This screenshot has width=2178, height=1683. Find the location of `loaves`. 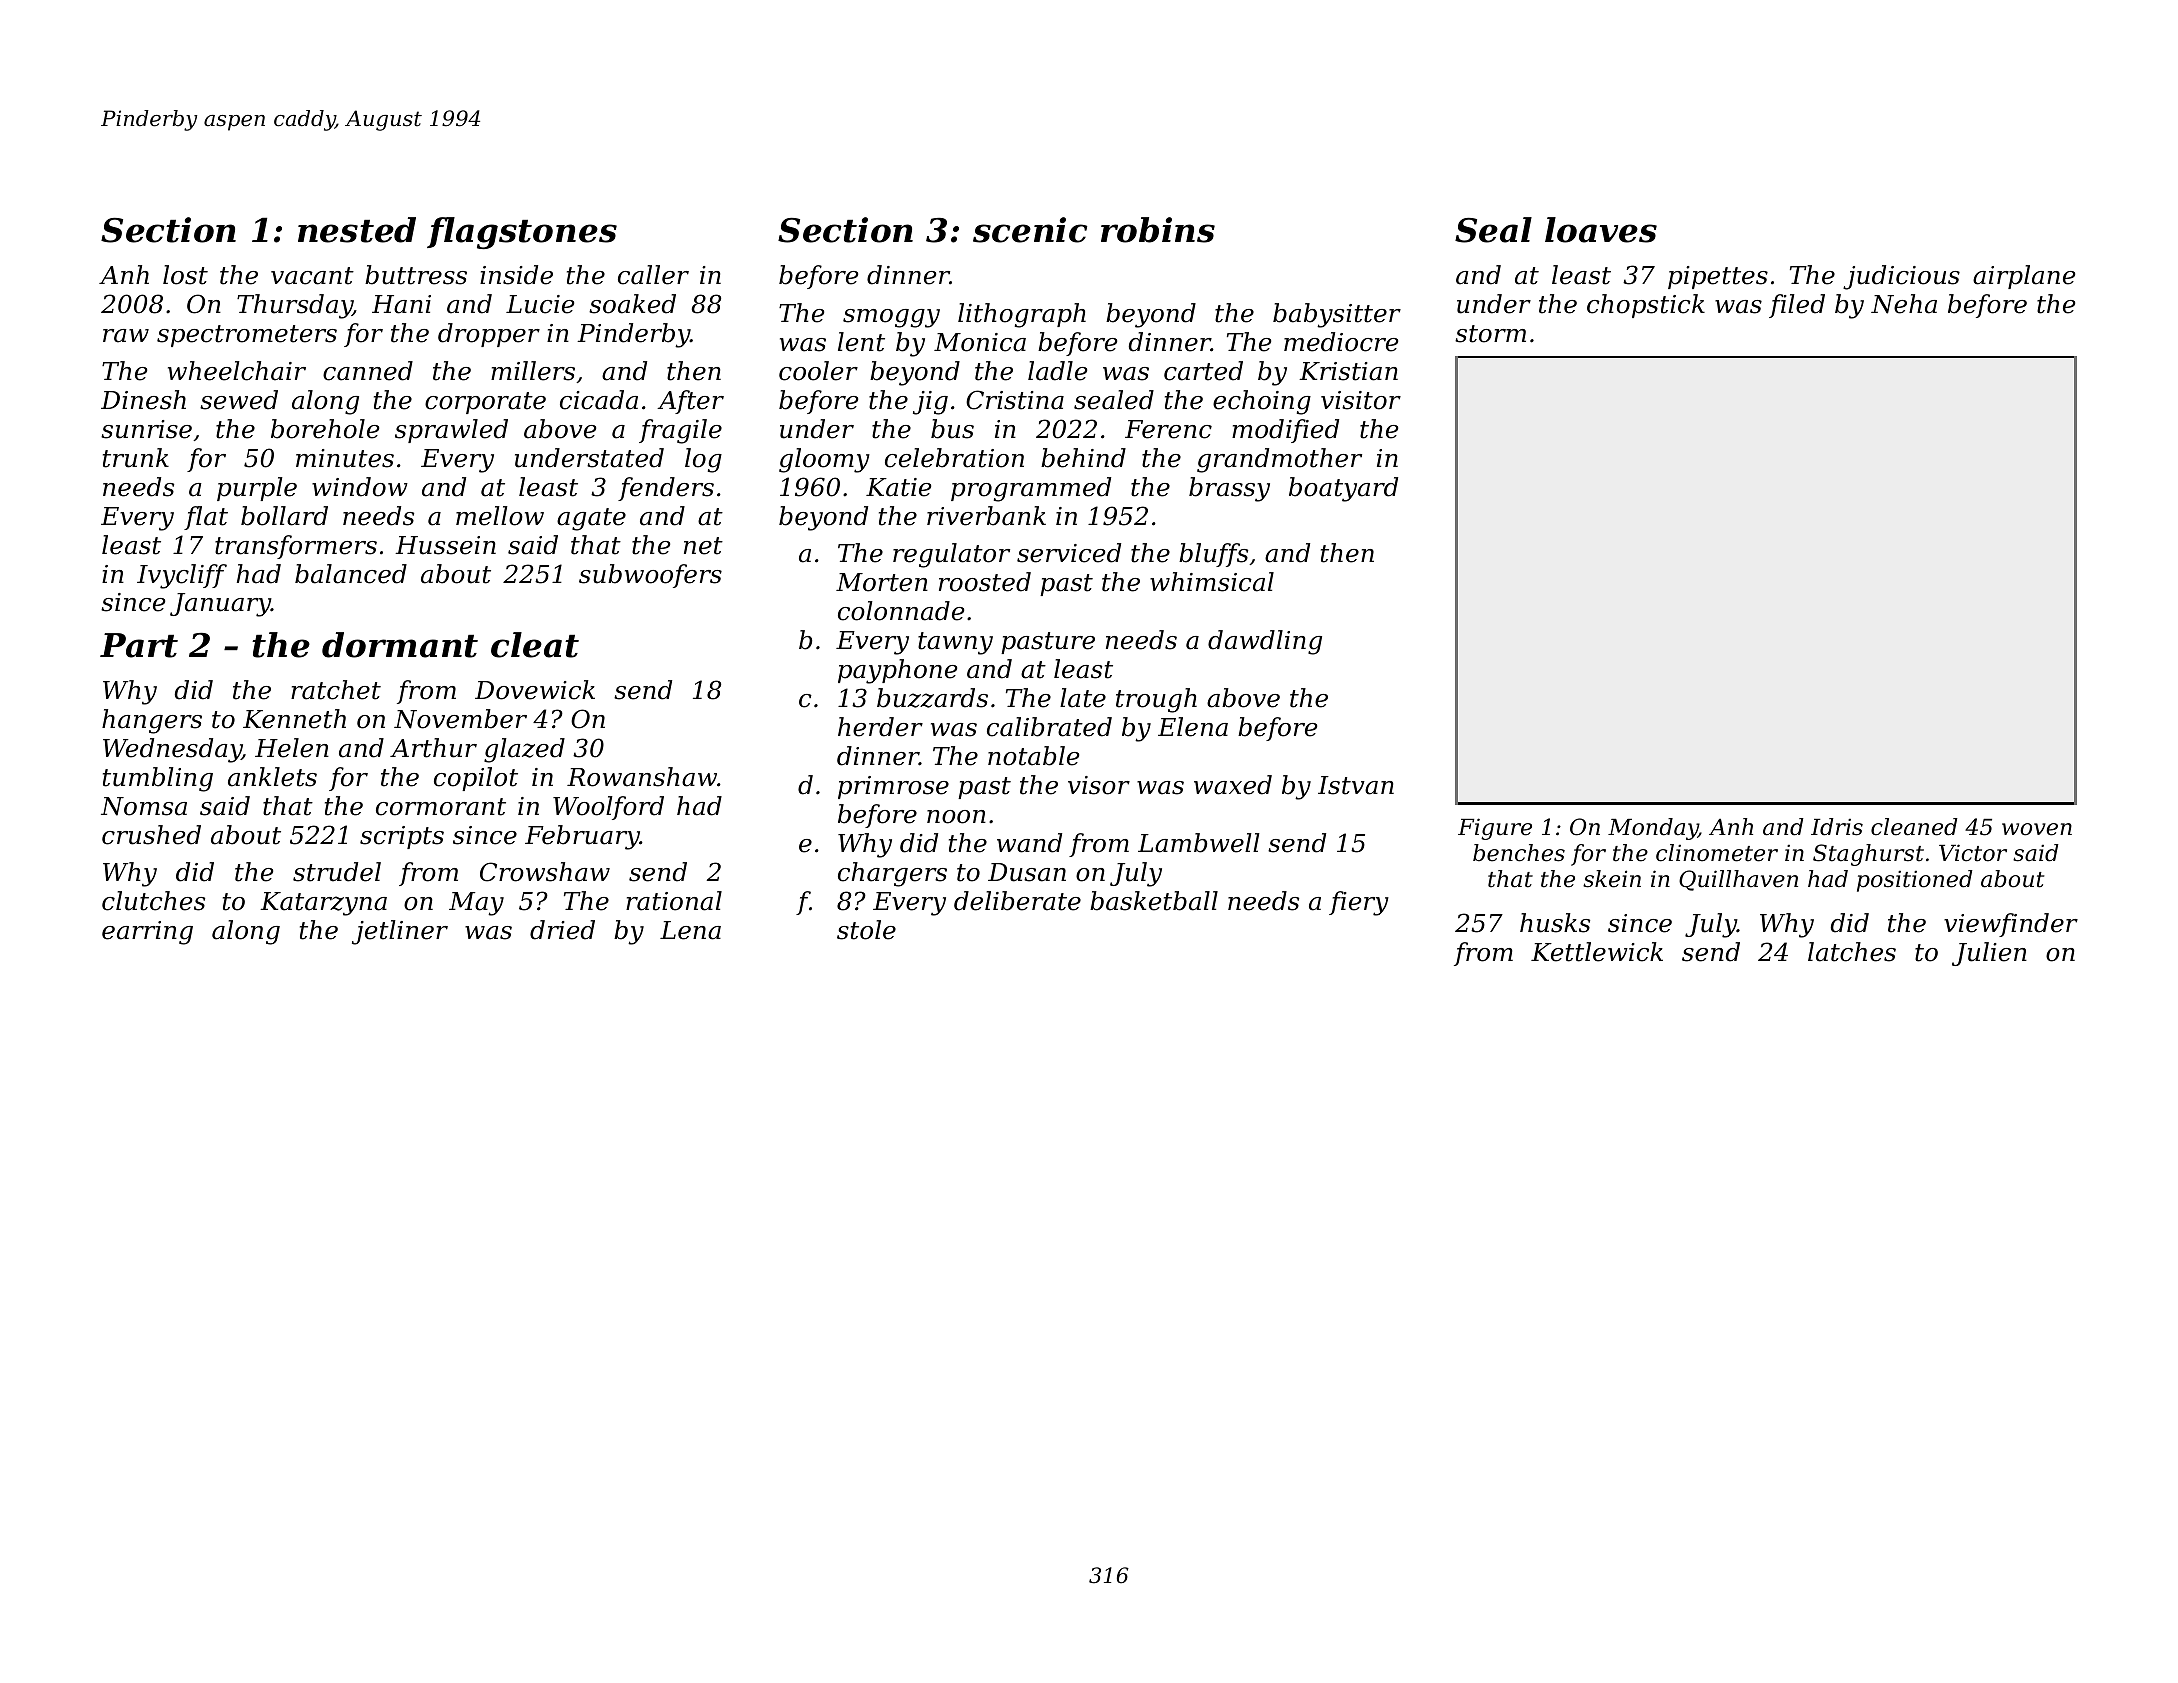

loaves is located at coordinates (1601, 230).
